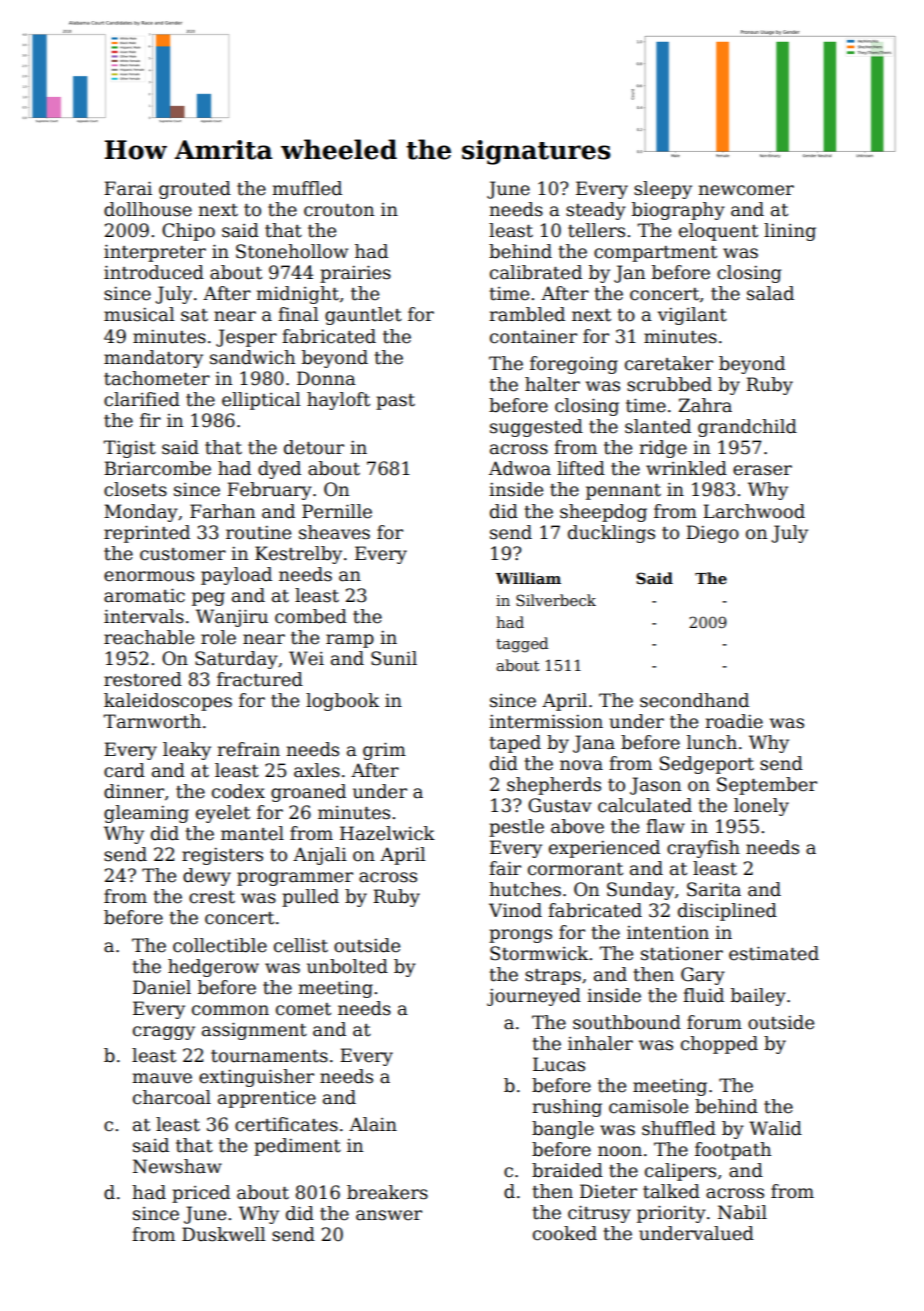 Image resolution: width=924 pixels, height=1311 pixels. I want to click on intention, so click(668, 933).
